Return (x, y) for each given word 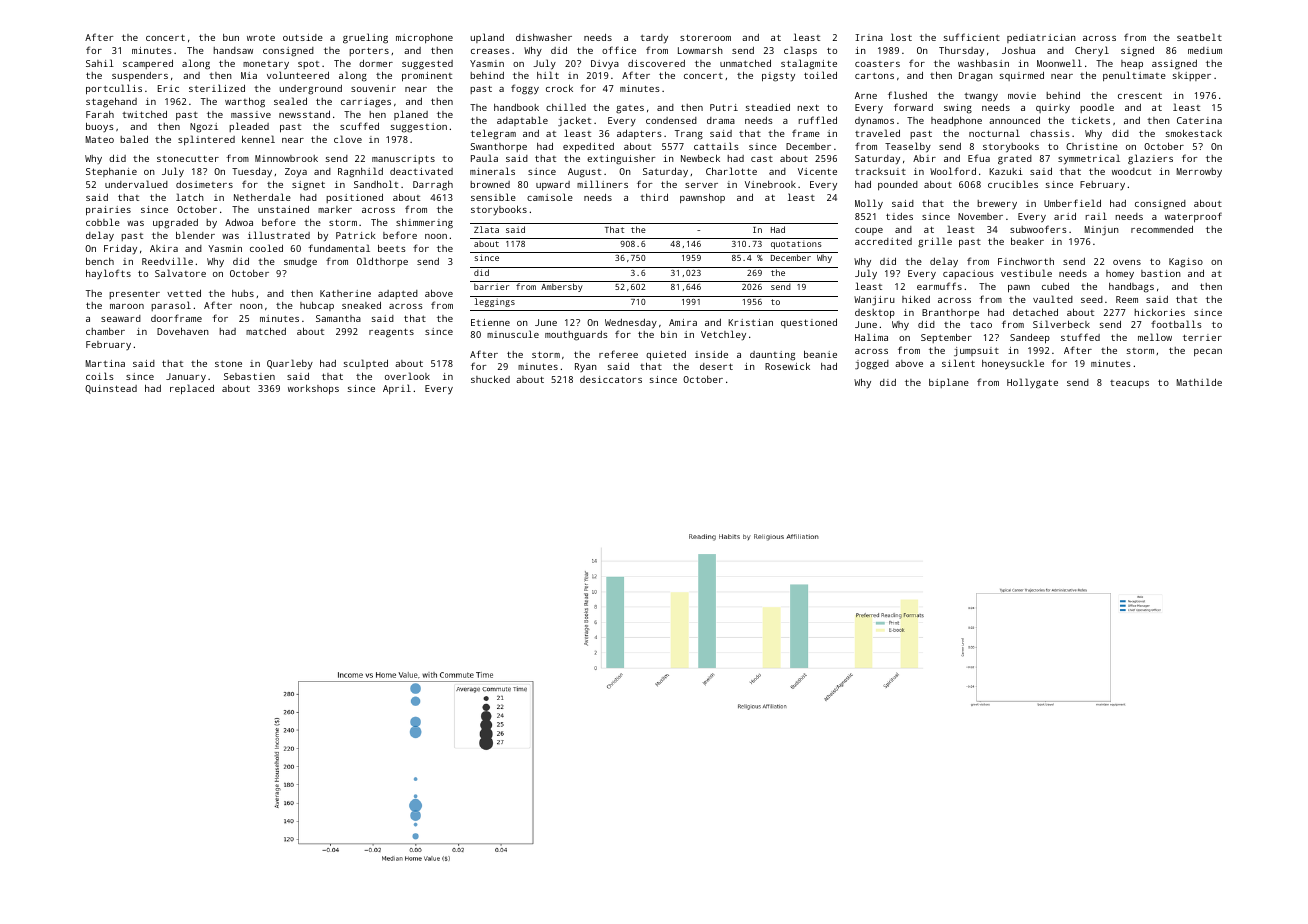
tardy (654, 39)
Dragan (976, 77)
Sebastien (249, 376)
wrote (261, 37)
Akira (164, 248)
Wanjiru (874, 301)
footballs (1176, 324)
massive (251, 114)
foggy (525, 89)
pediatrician (1041, 38)
